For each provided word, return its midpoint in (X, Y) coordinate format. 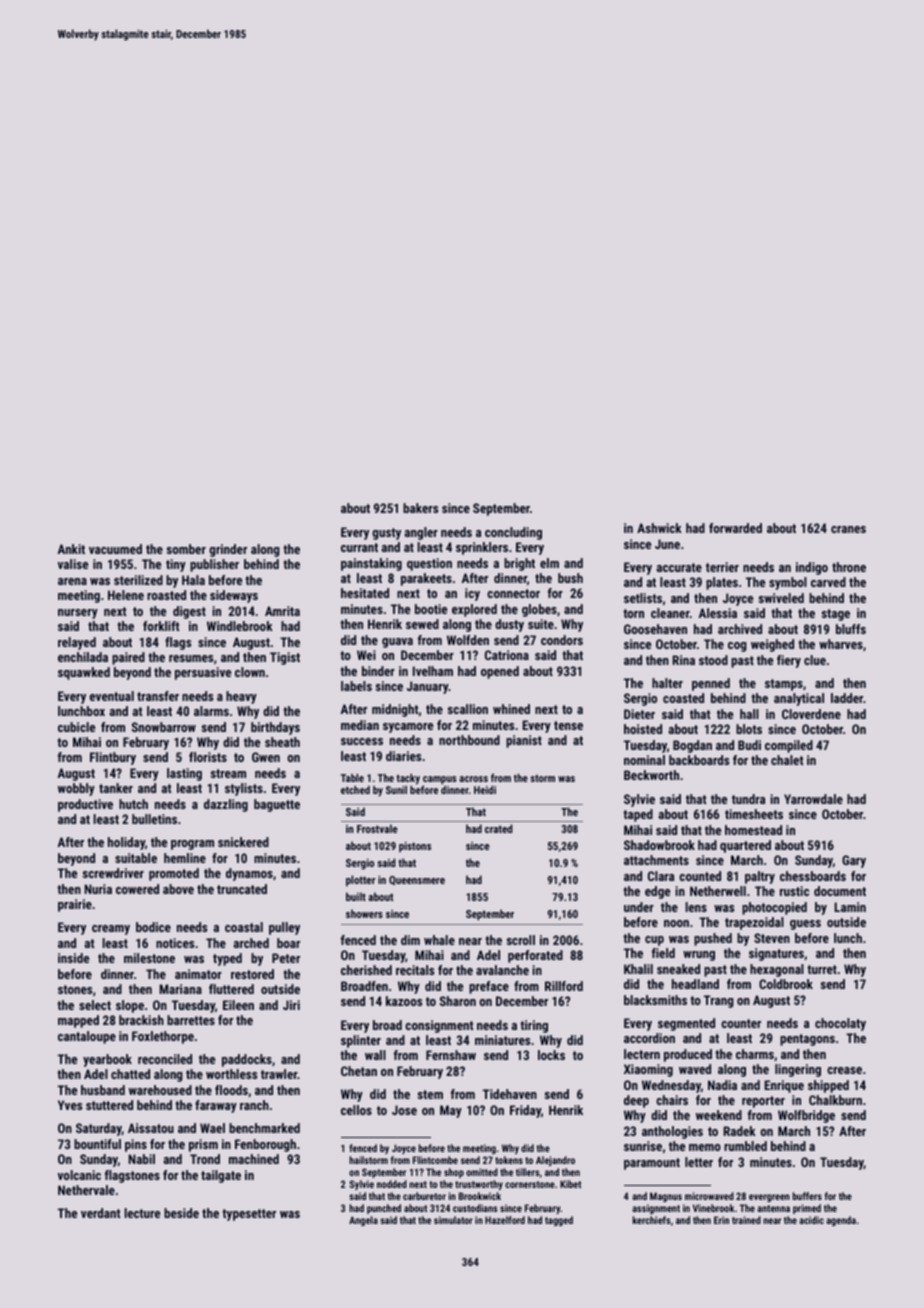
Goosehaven (655, 629)
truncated (242, 889)
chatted (130, 1074)
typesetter (249, 1215)
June (667, 544)
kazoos (404, 1001)
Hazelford (505, 1220)
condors (562, 640)
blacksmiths (655, 1000)
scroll (521, 940)
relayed (77, 643)
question (429, 564)
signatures (776, 954)
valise (73, 564)
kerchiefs (652, 1220)
